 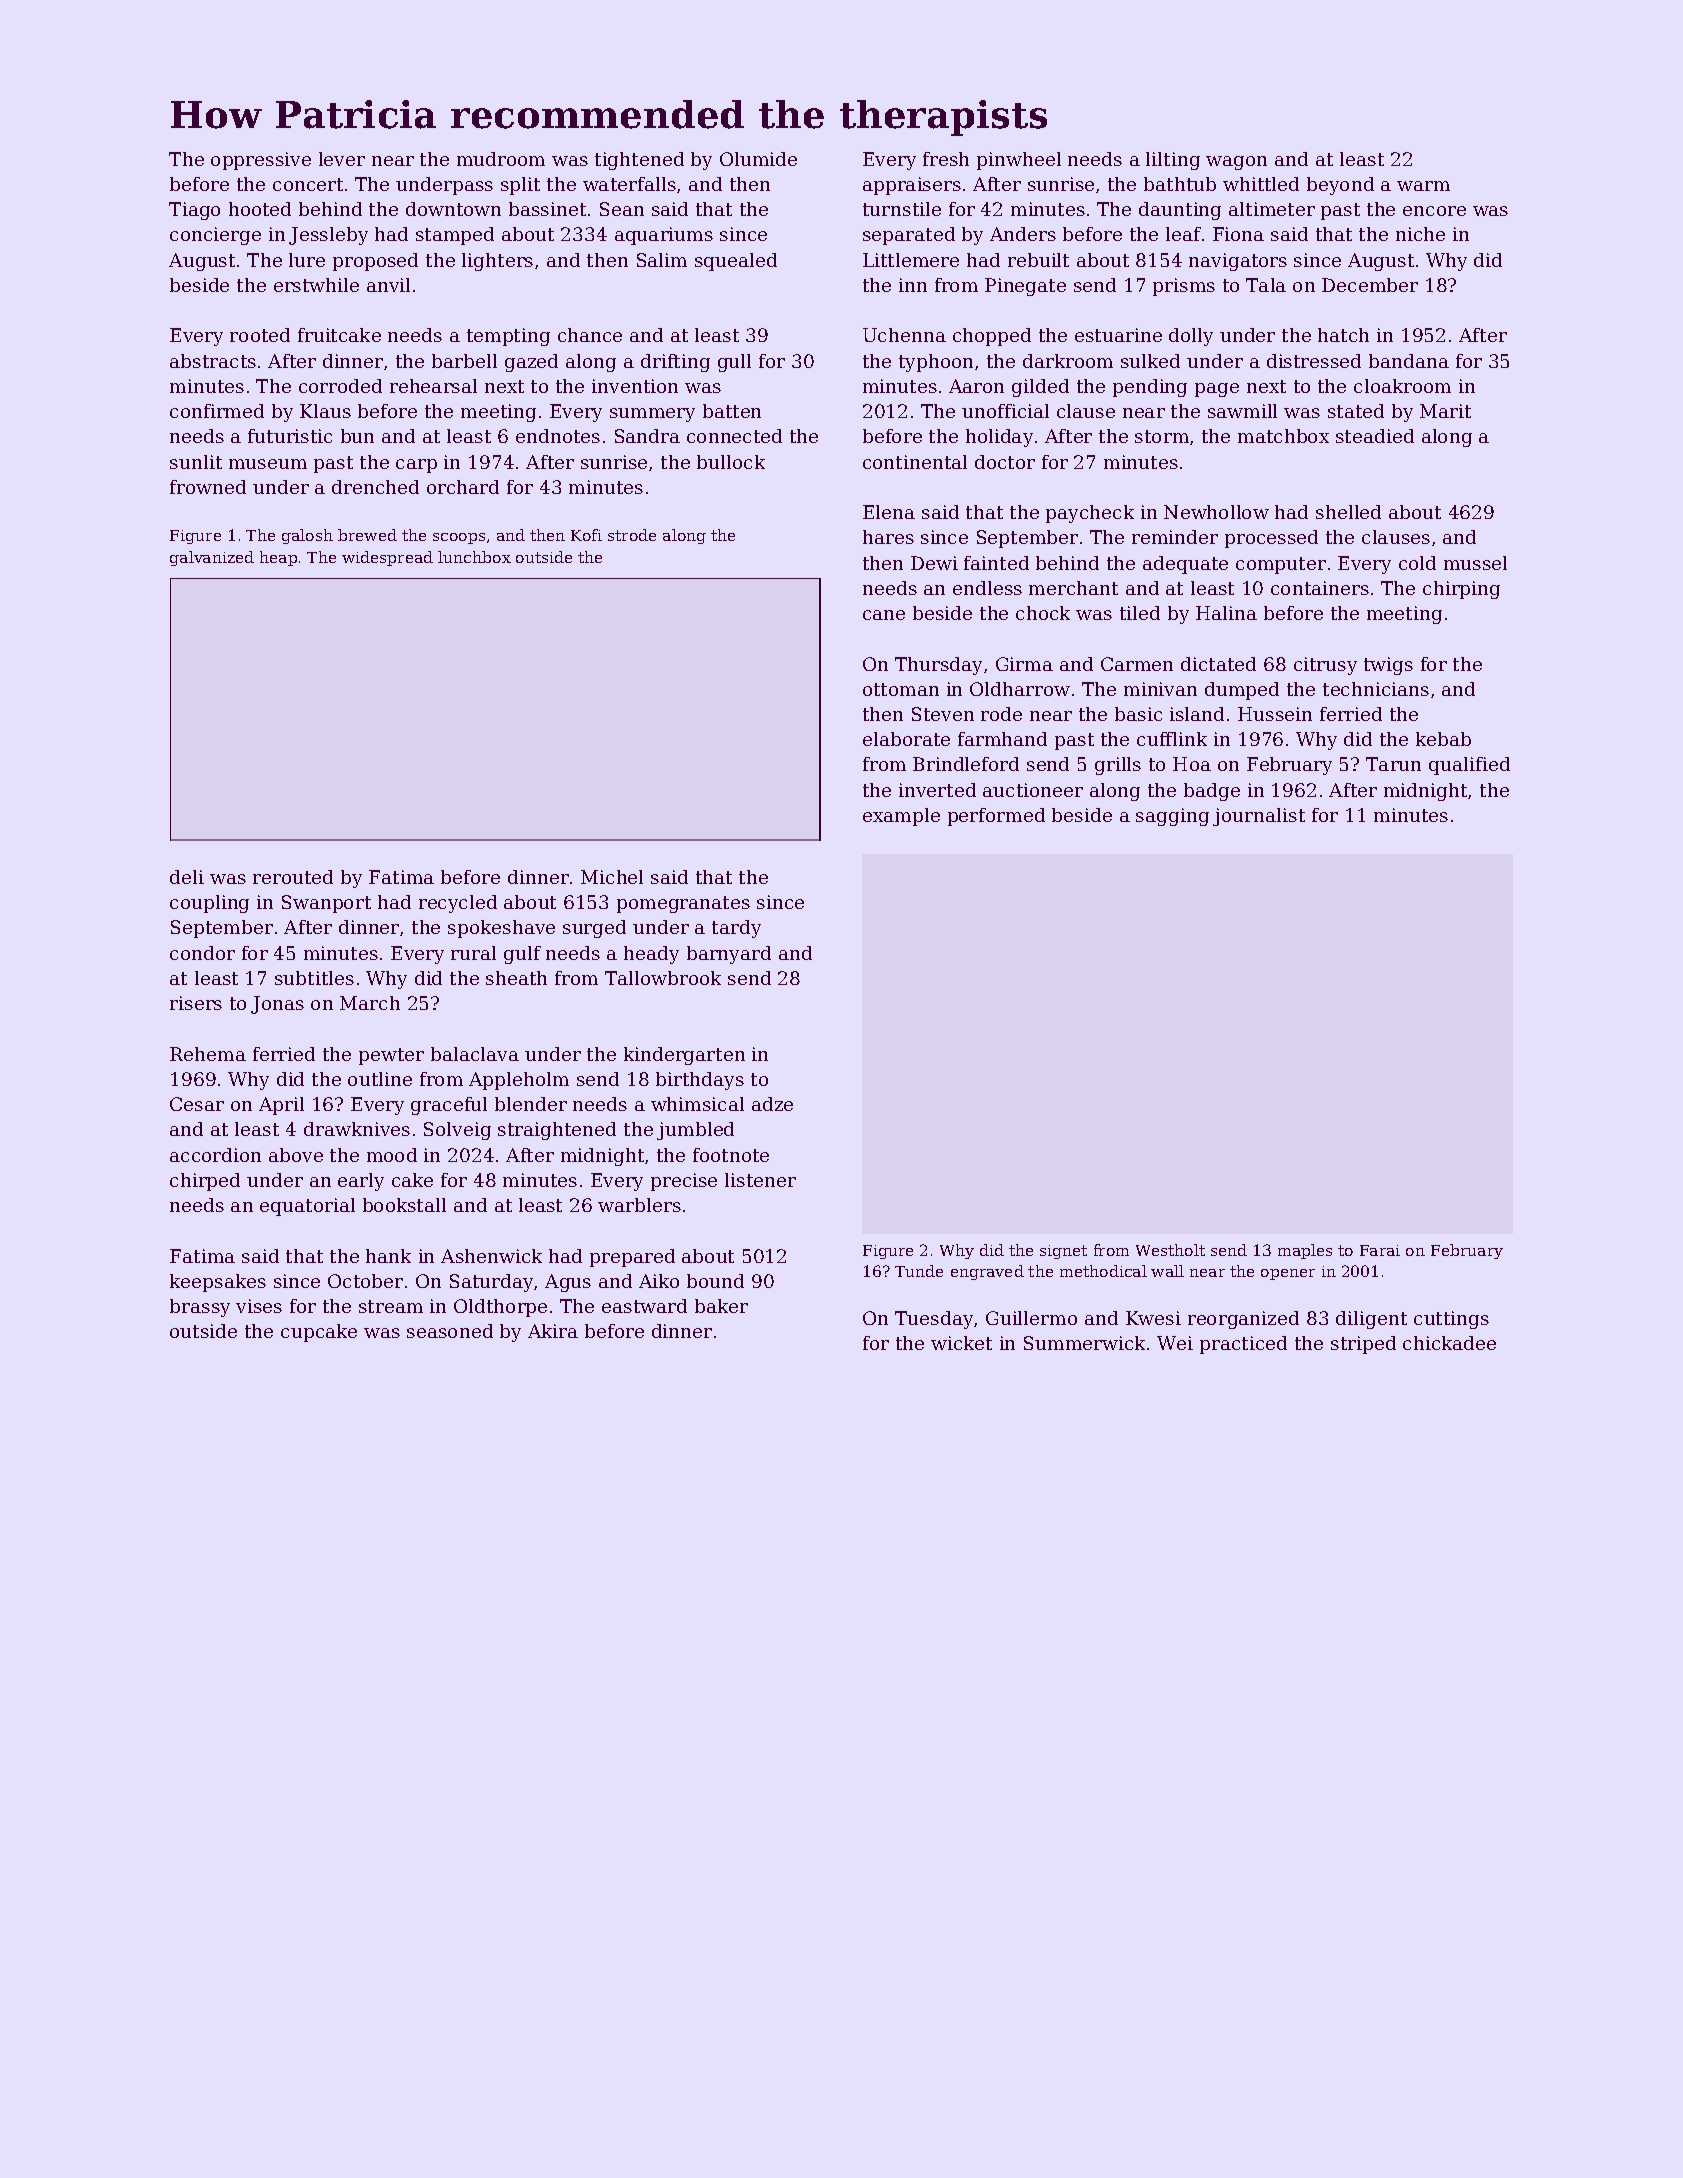 I want to click on technicians, so click(x=1376, y=689).
